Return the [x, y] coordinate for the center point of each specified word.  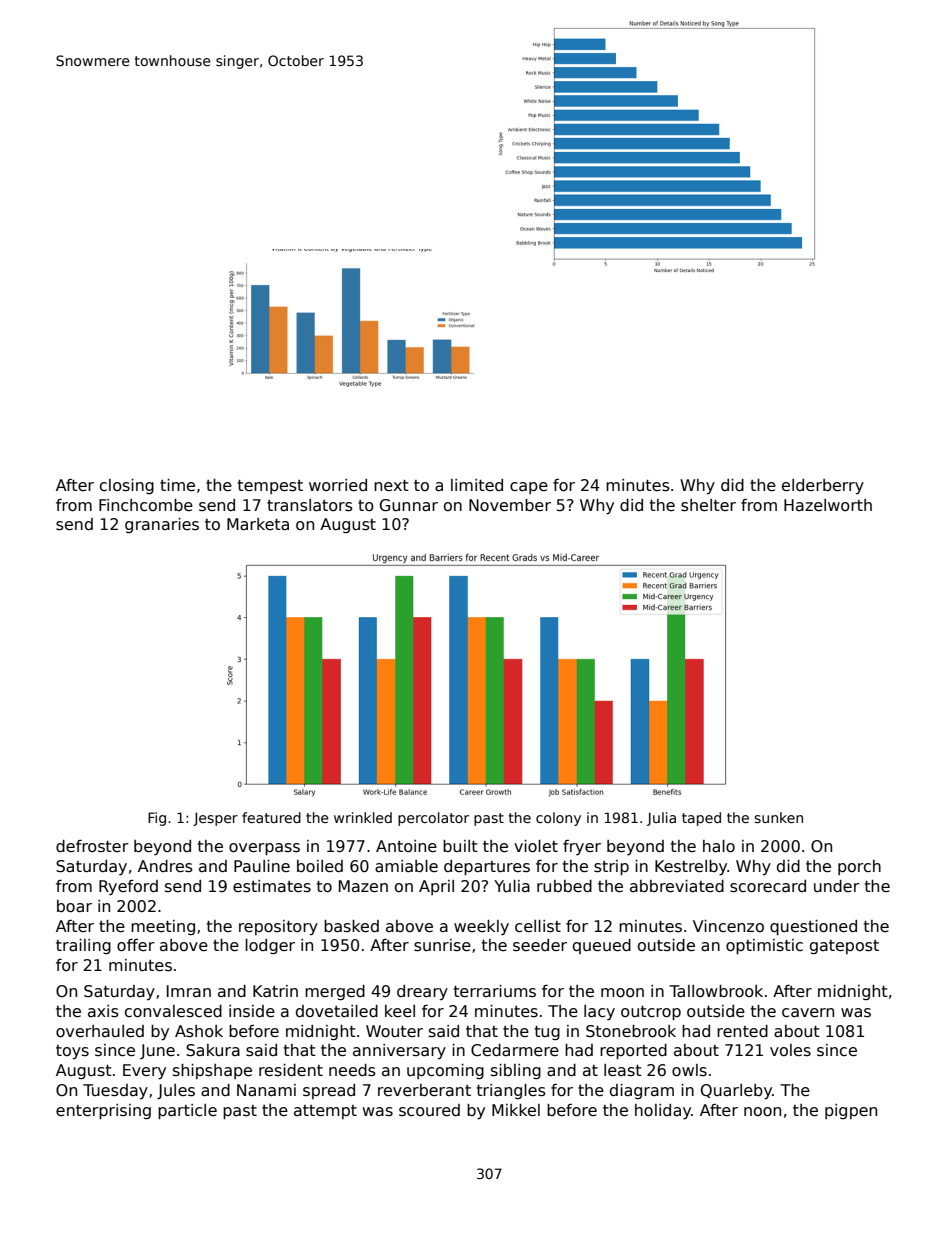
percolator [433, 819]
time [177, 485]
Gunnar [409, 505]
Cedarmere [515, 1050]
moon [622, 993]
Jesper [215, 819]
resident [291, 1070]
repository [278, 927]
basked [351, 926]
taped [701, 819]
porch [859, 867]
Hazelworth [828, 505]
